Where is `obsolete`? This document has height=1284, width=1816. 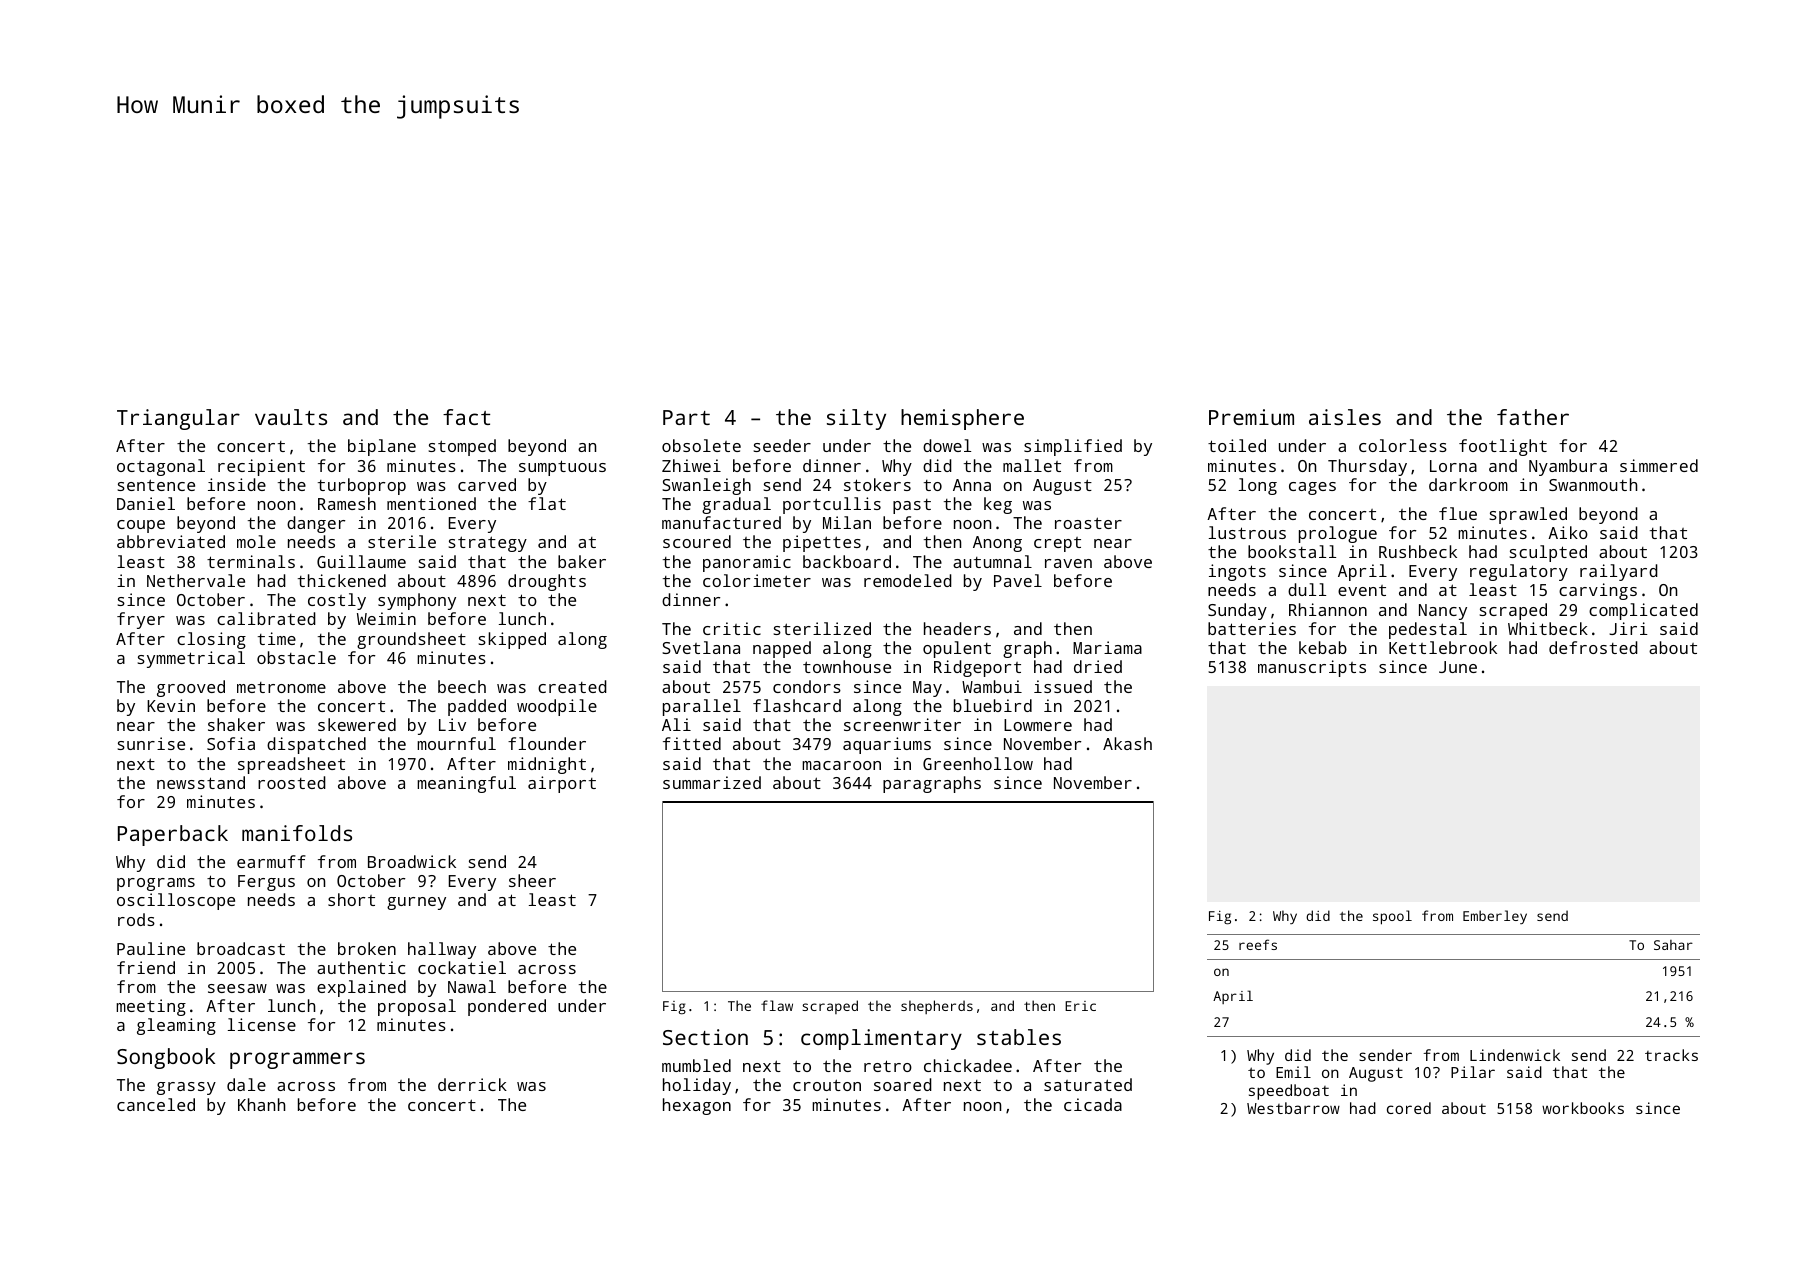 obsolete is located at coordinates (701, 445).
